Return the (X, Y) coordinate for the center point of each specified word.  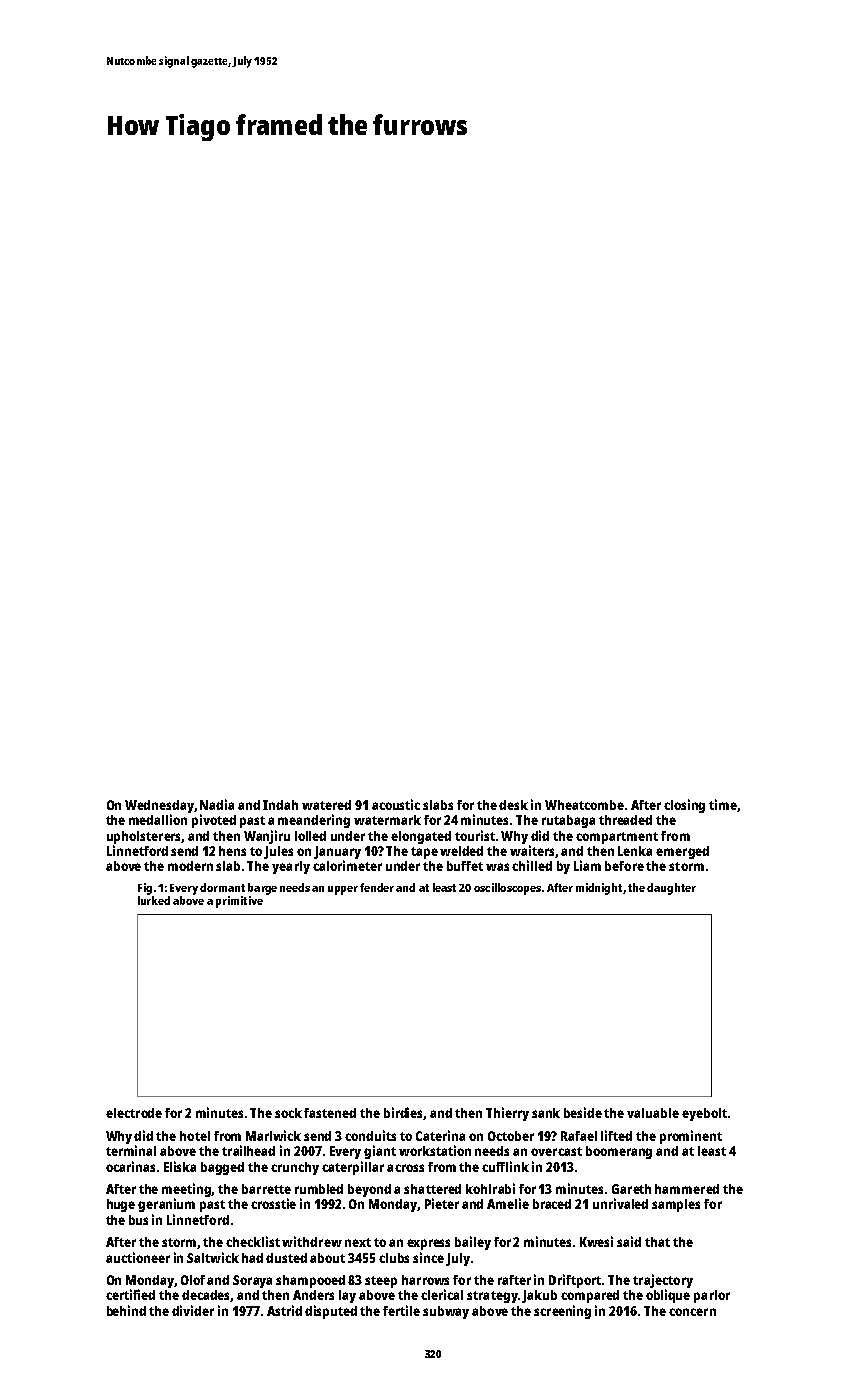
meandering (314, 821)
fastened (330, 1113)
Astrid (284, 1310)
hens (232, 851)
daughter (671, 889)
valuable (653, 1113)
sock (288, 1113)
